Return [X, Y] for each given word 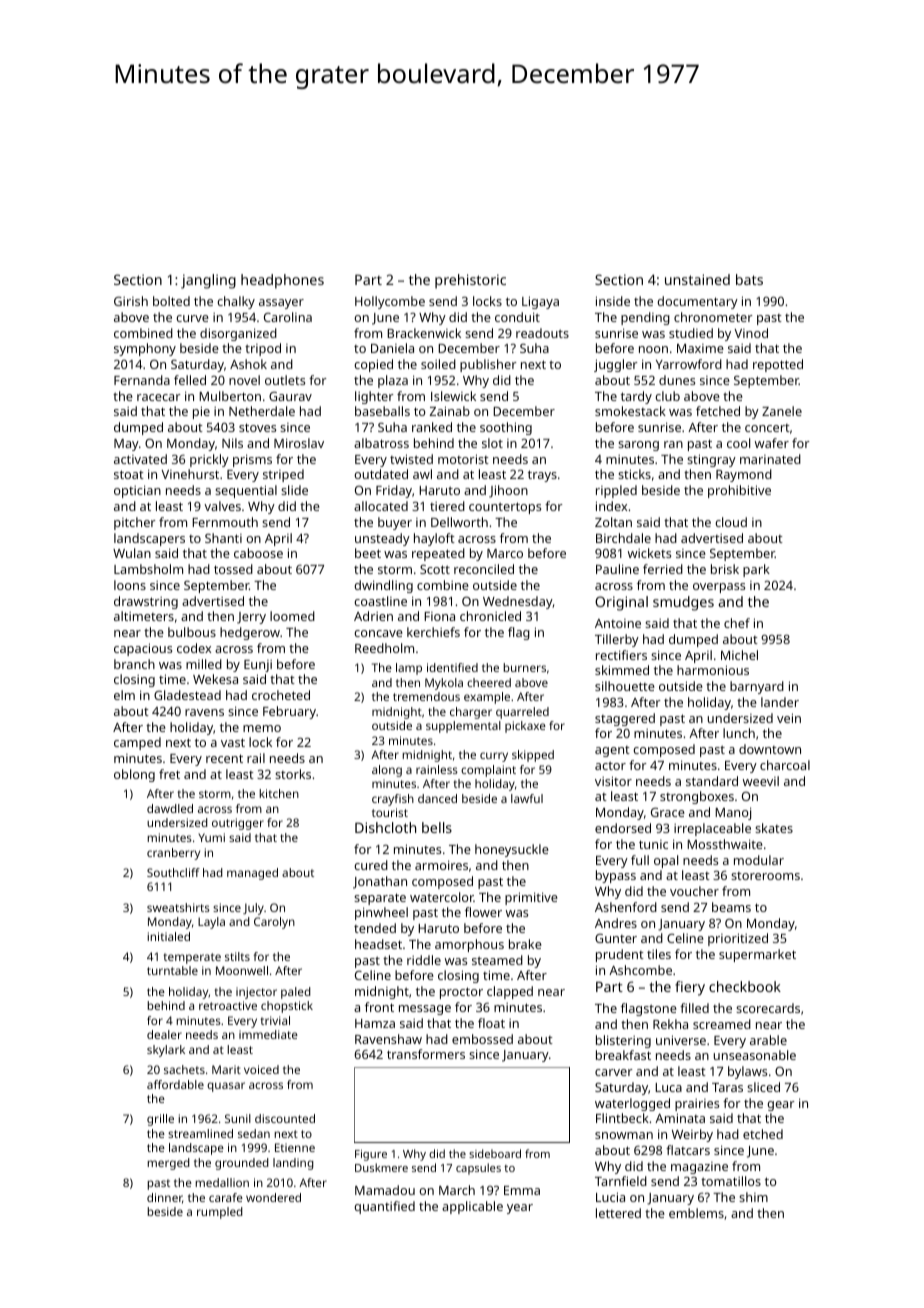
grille [160, 1120]
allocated [381, 506]
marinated [770, 459]
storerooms [765, 876]
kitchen [279, 793]
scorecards [768, 1008]
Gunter [616, 938]
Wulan [132, 553]
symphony [145, 349]
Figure [371, 1155]
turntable [172, 970]
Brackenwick [424, 333]
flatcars [688, 1150]
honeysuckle [512, 850]
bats [749, 279]
